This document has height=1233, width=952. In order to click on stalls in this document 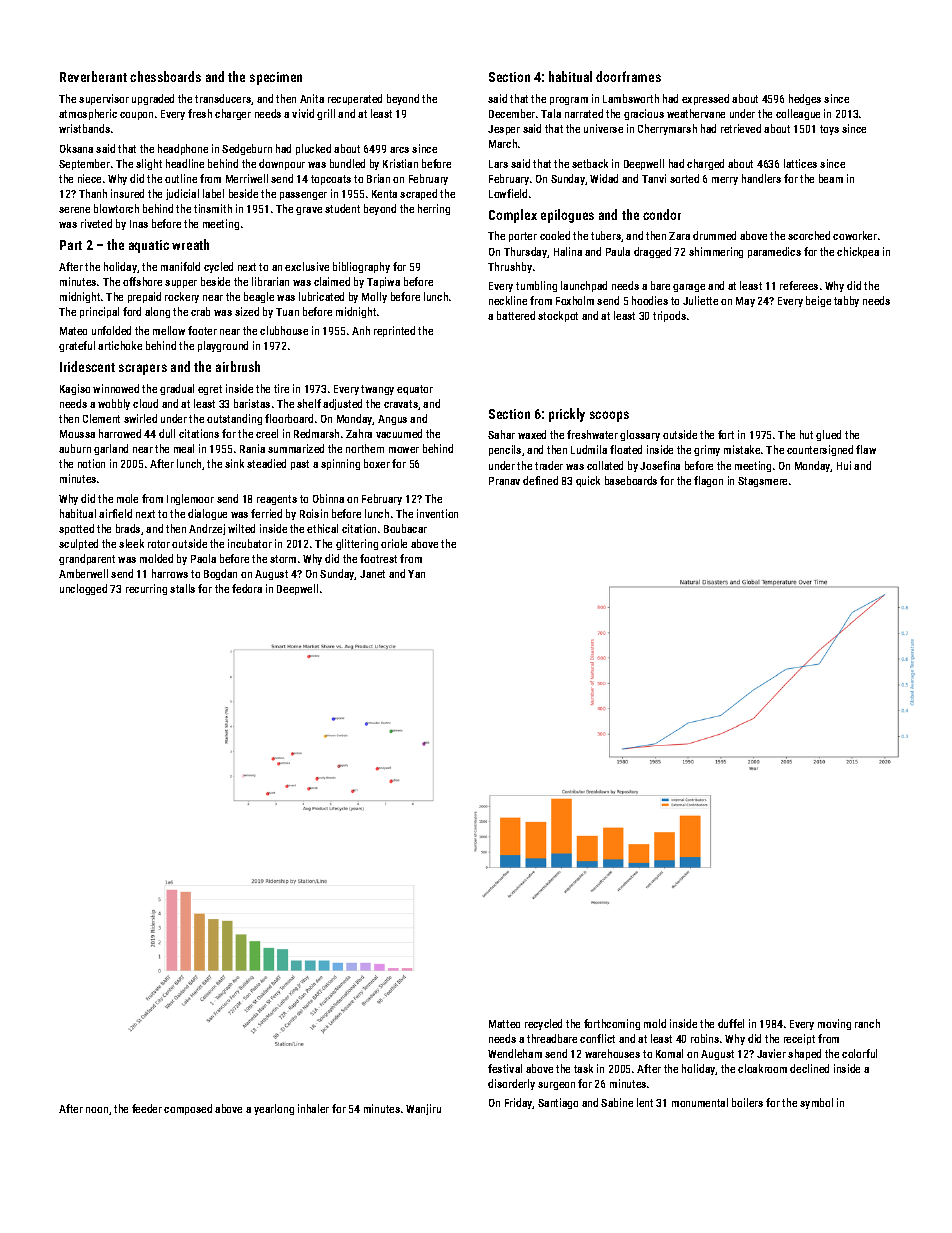, I will do `click(182, 588)`.
